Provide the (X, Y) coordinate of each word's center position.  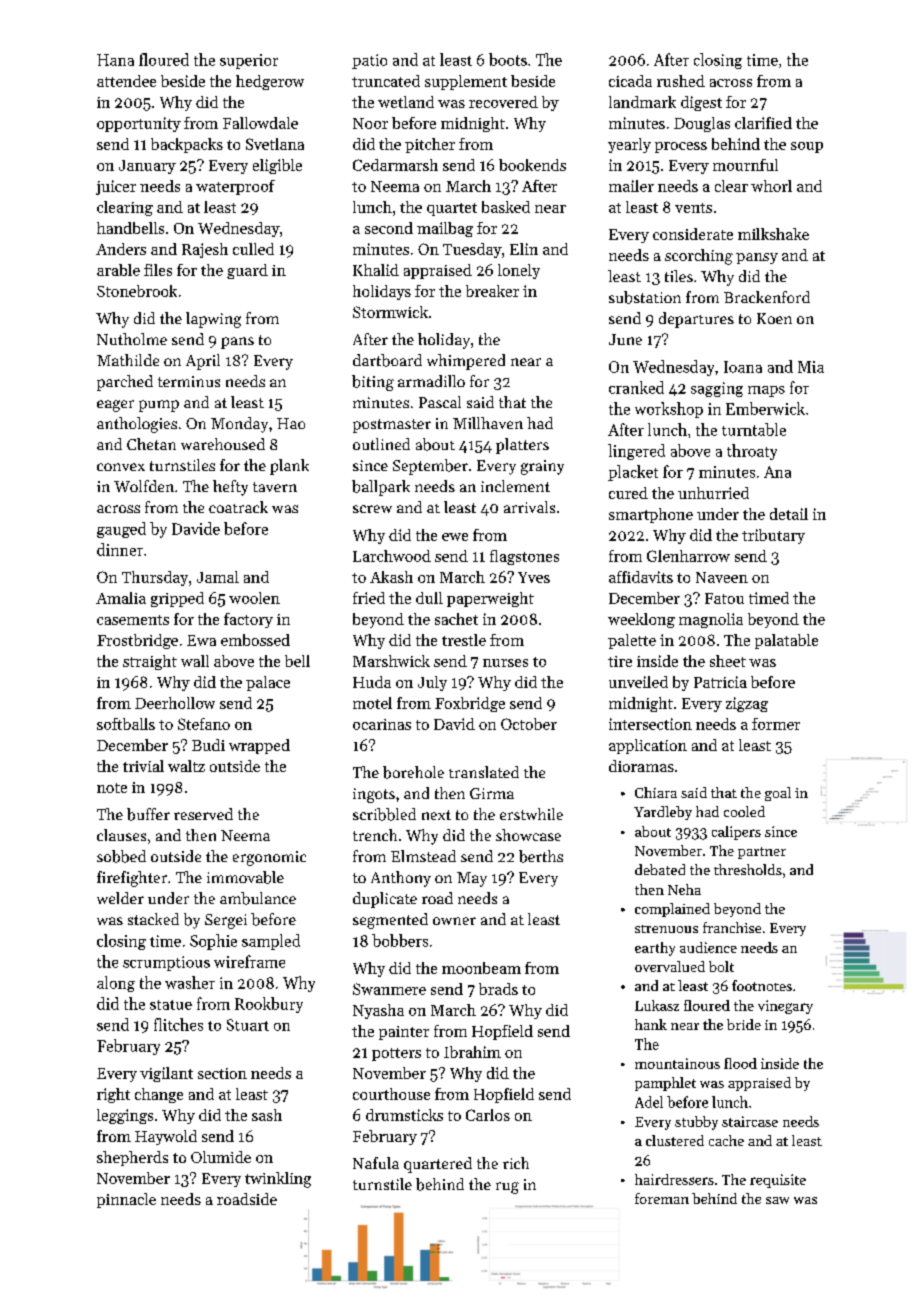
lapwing (213, 320)
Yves (534, 577)
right (113, 1095)
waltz (186, 766)
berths (541, 856)
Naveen (722, 577)
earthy (655, 949)
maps (766, 391)
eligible (277, 166)
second (389, 228)
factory (248, 620)
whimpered (466, 362)
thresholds (748, 869)
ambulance (258, 898)
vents (693, 208)
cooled (744, 811)
